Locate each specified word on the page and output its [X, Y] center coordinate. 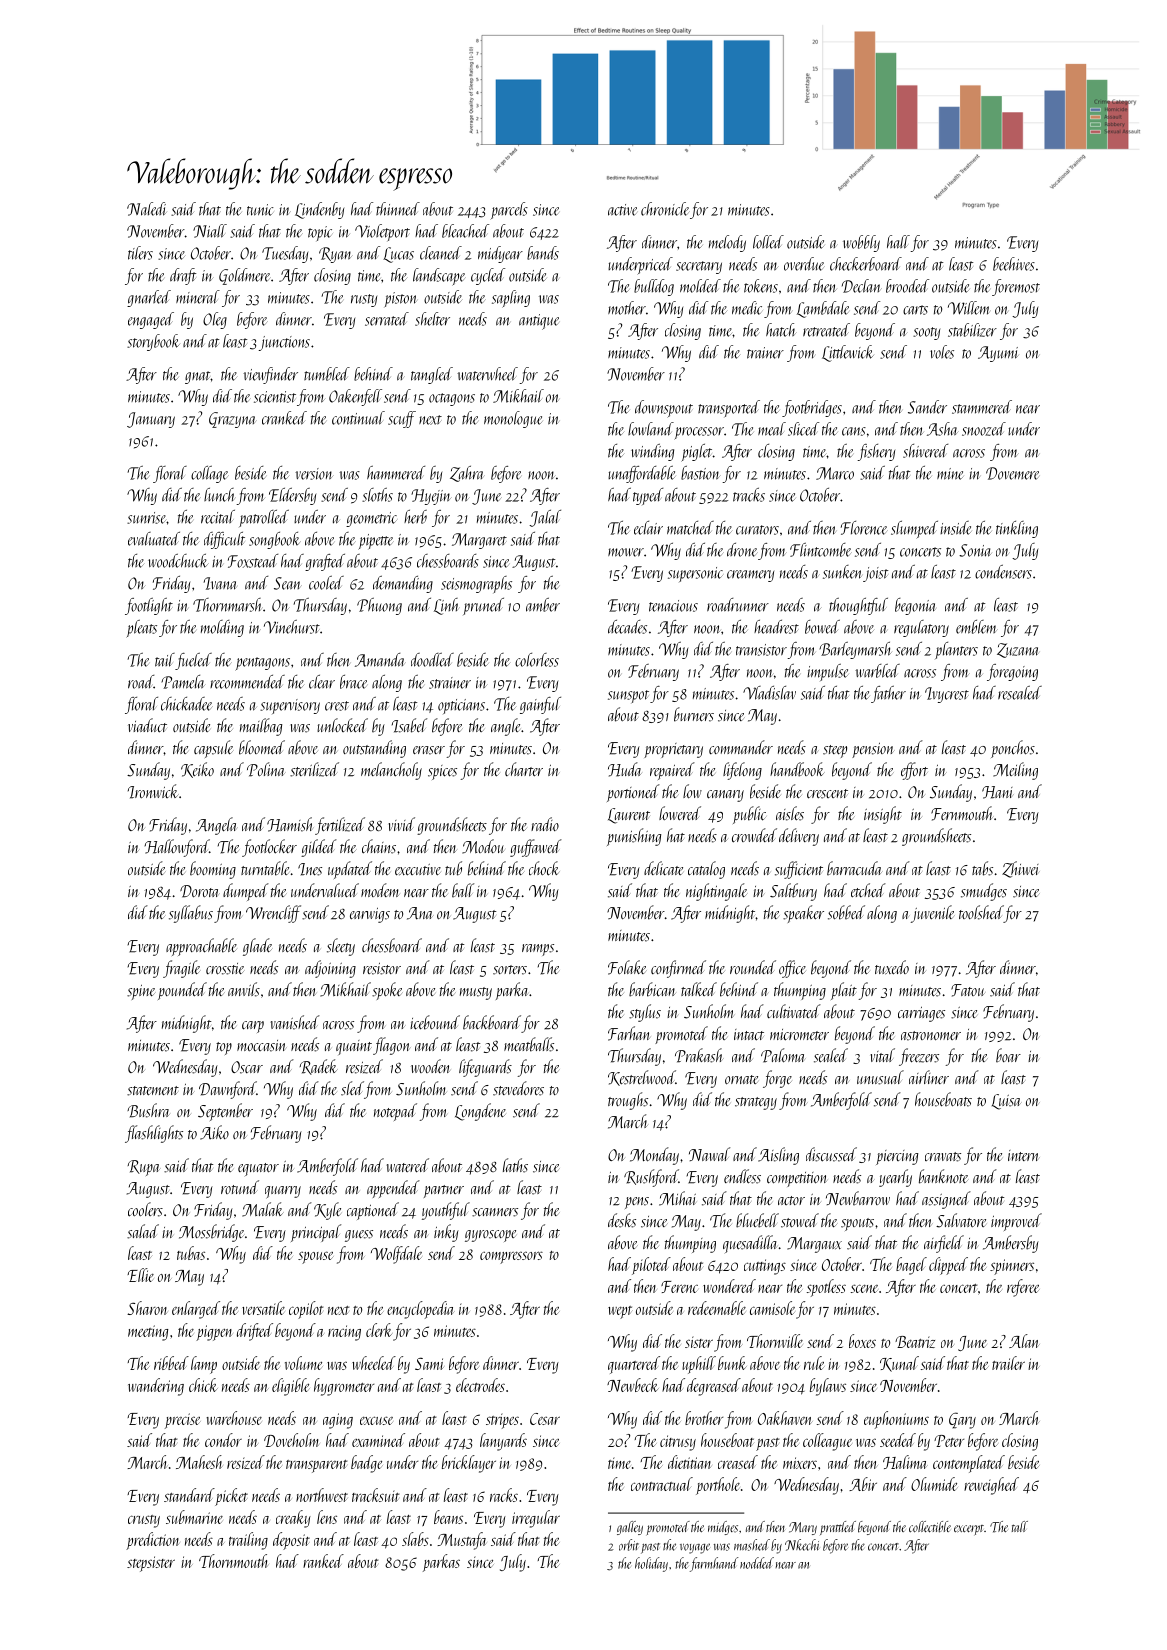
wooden [430, 1066]
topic [320, 233]
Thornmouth [233, 1561]
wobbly [861, 243]
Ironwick [153, 791]
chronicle [665, 209]
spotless [826, 1288]
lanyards [503, 1442]
